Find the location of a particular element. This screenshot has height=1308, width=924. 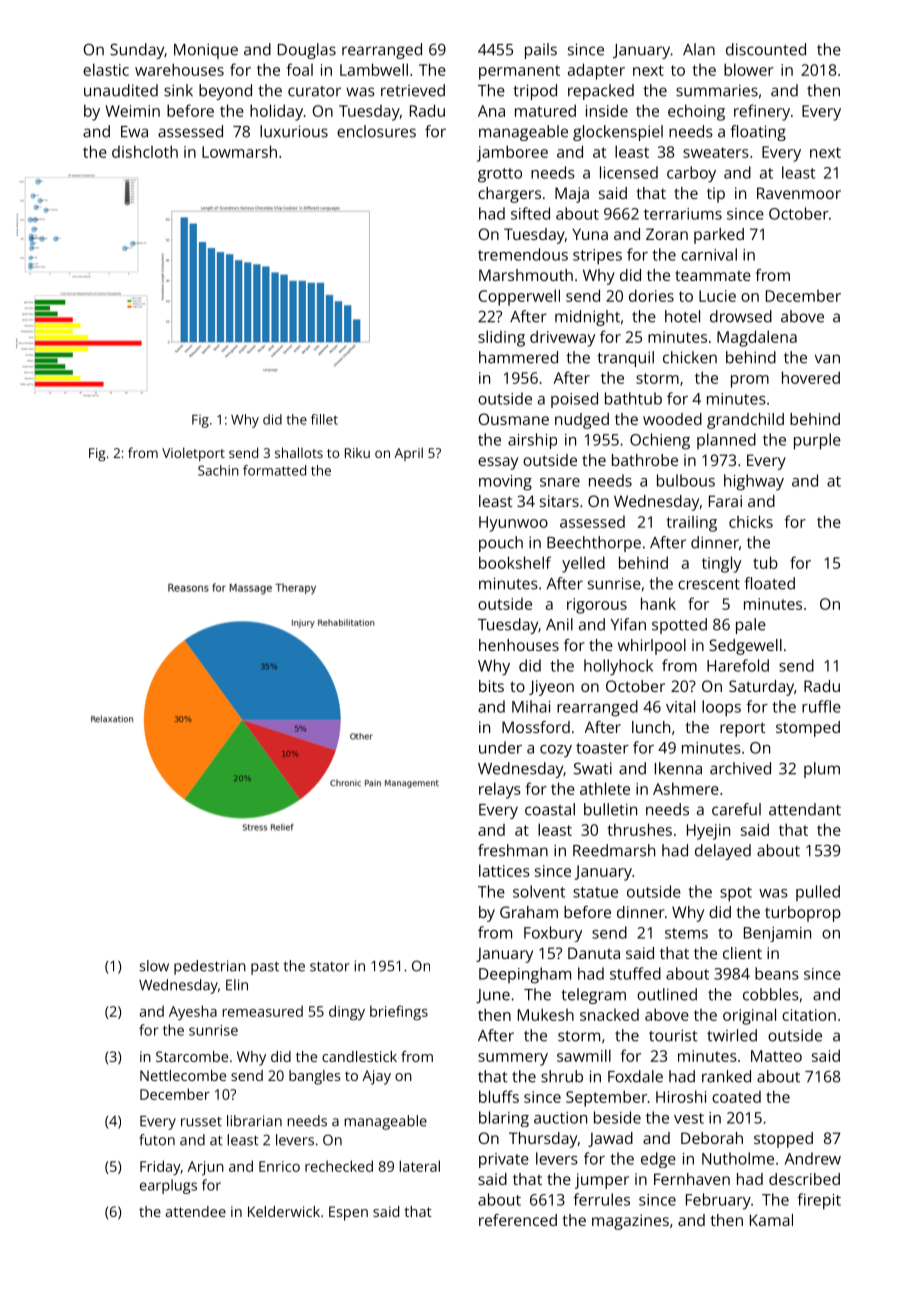

bluffs is located at coordinates (499, 1096).
